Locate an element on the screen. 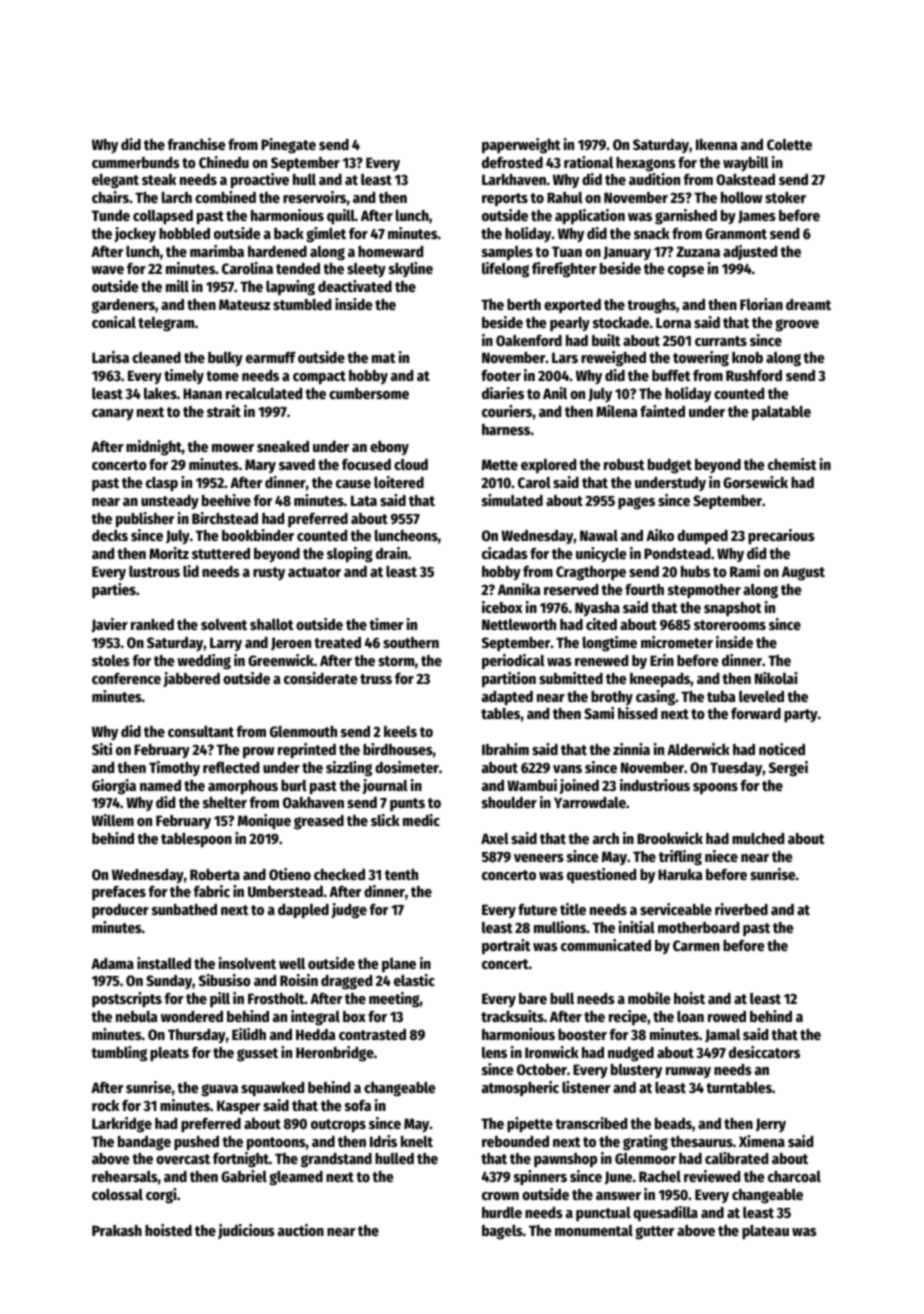  knelt is located at coordinates (417, 1141).
